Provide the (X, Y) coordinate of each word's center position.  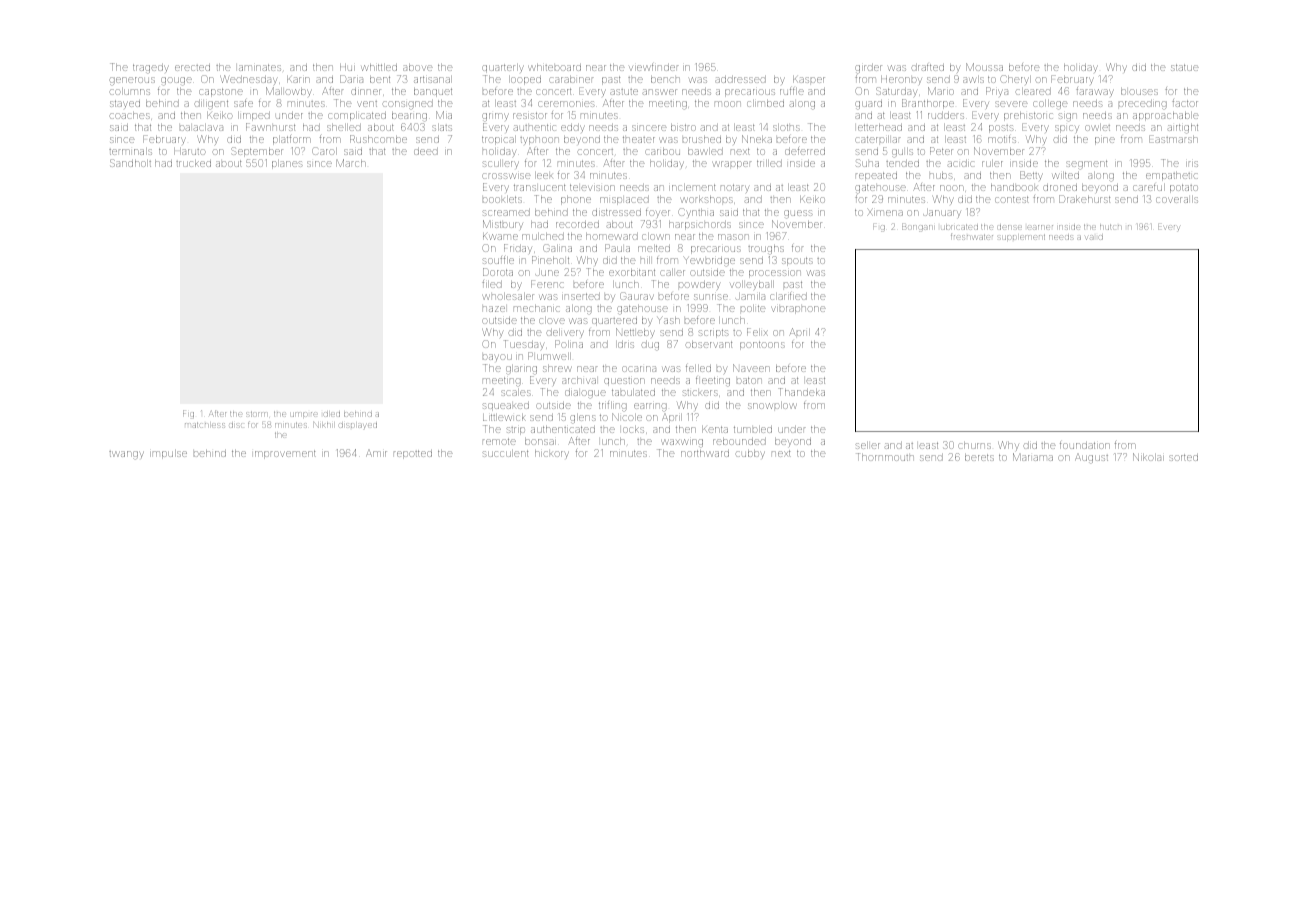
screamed (506, 212)
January (942, 214)
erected (192, 68)
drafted (927, 67)
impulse (168, 454)
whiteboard (555, 67)
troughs (766, 250)
